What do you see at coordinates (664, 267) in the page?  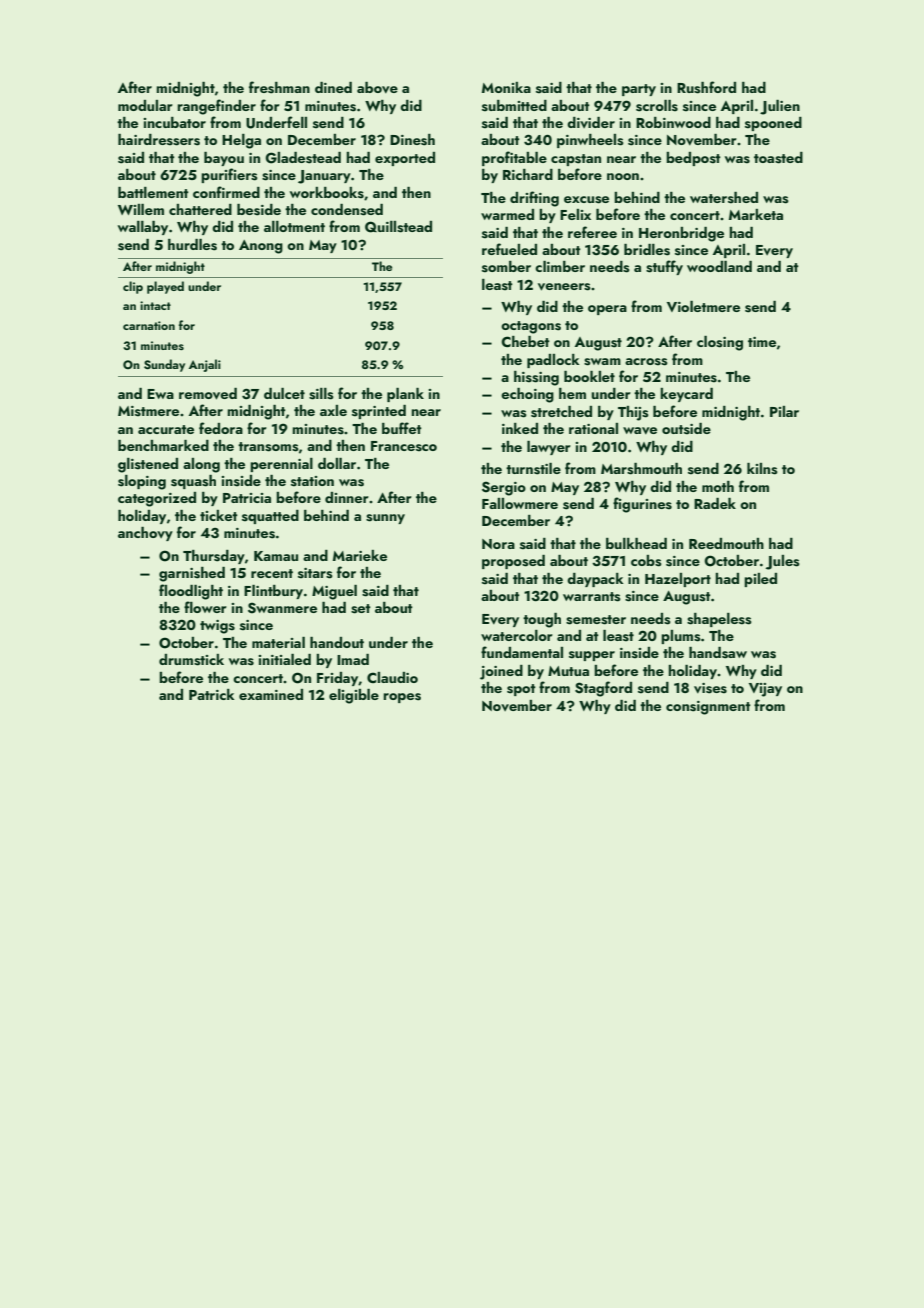 I see `stuffy` at bounding box center [664, 267].
